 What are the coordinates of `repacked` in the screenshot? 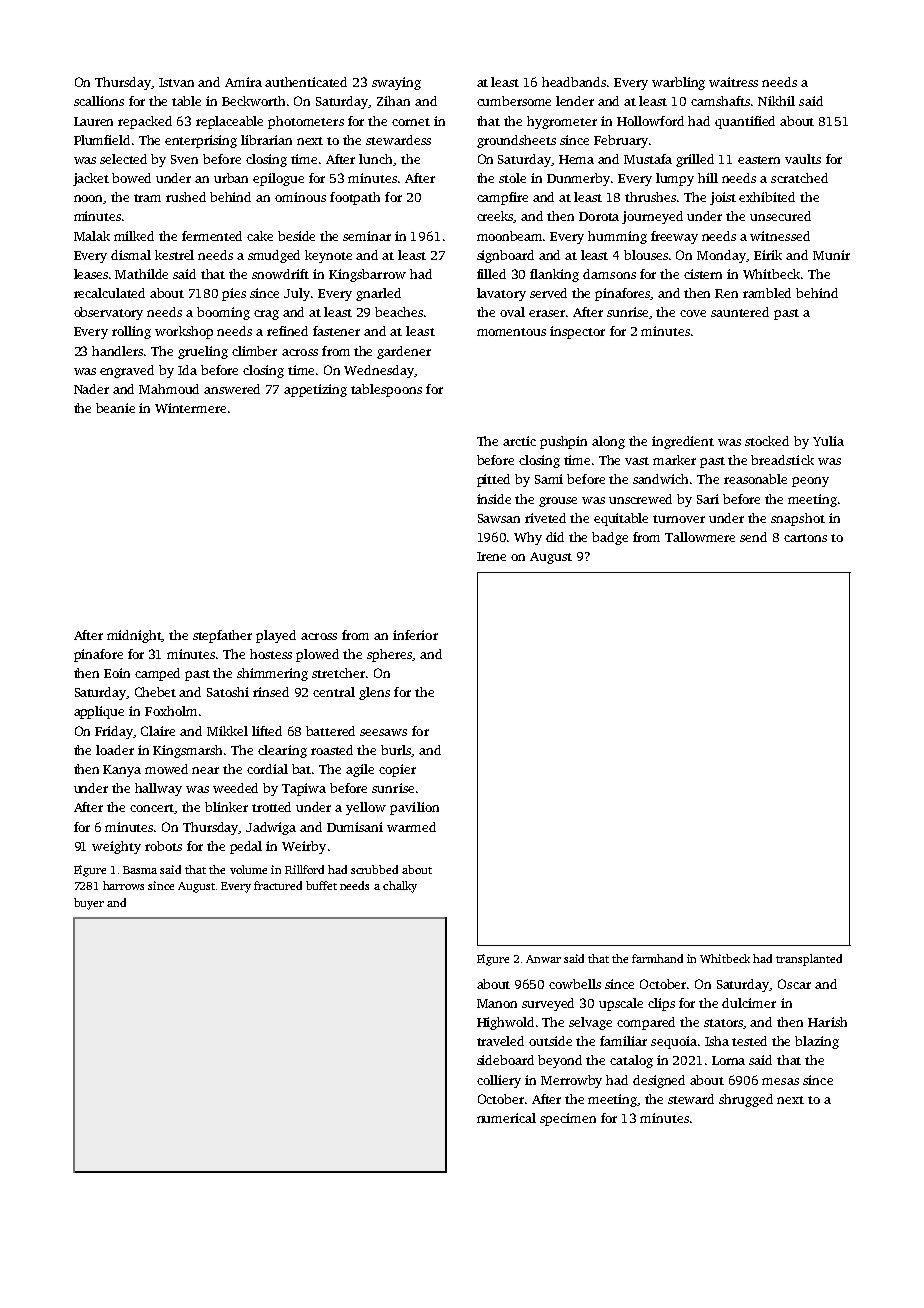 It's located at (145, 122).
